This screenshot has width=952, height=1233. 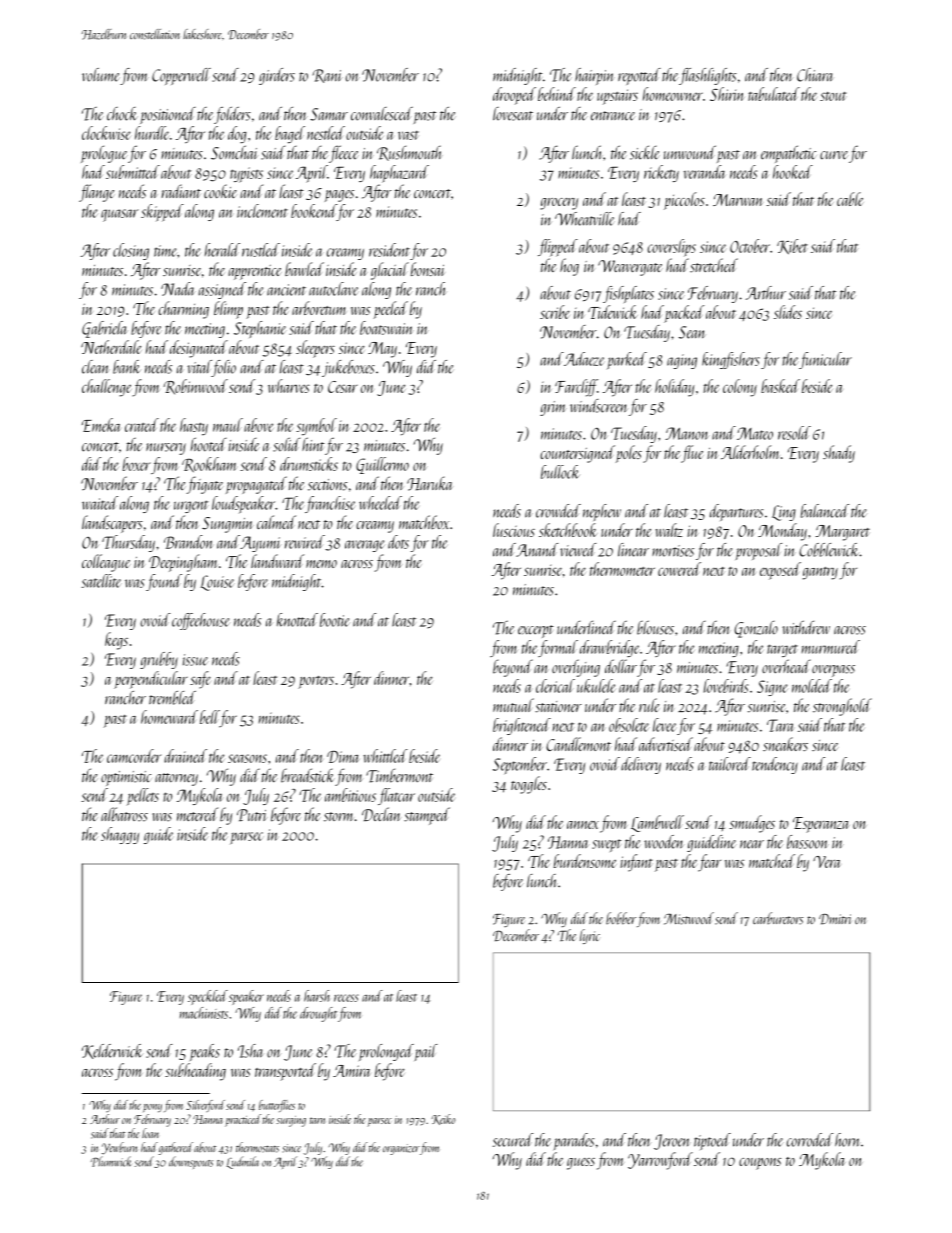 What do you see at coordinates (792, 247) in the screenshot?
I see `Kibet` at bounding box center [792, 247].
